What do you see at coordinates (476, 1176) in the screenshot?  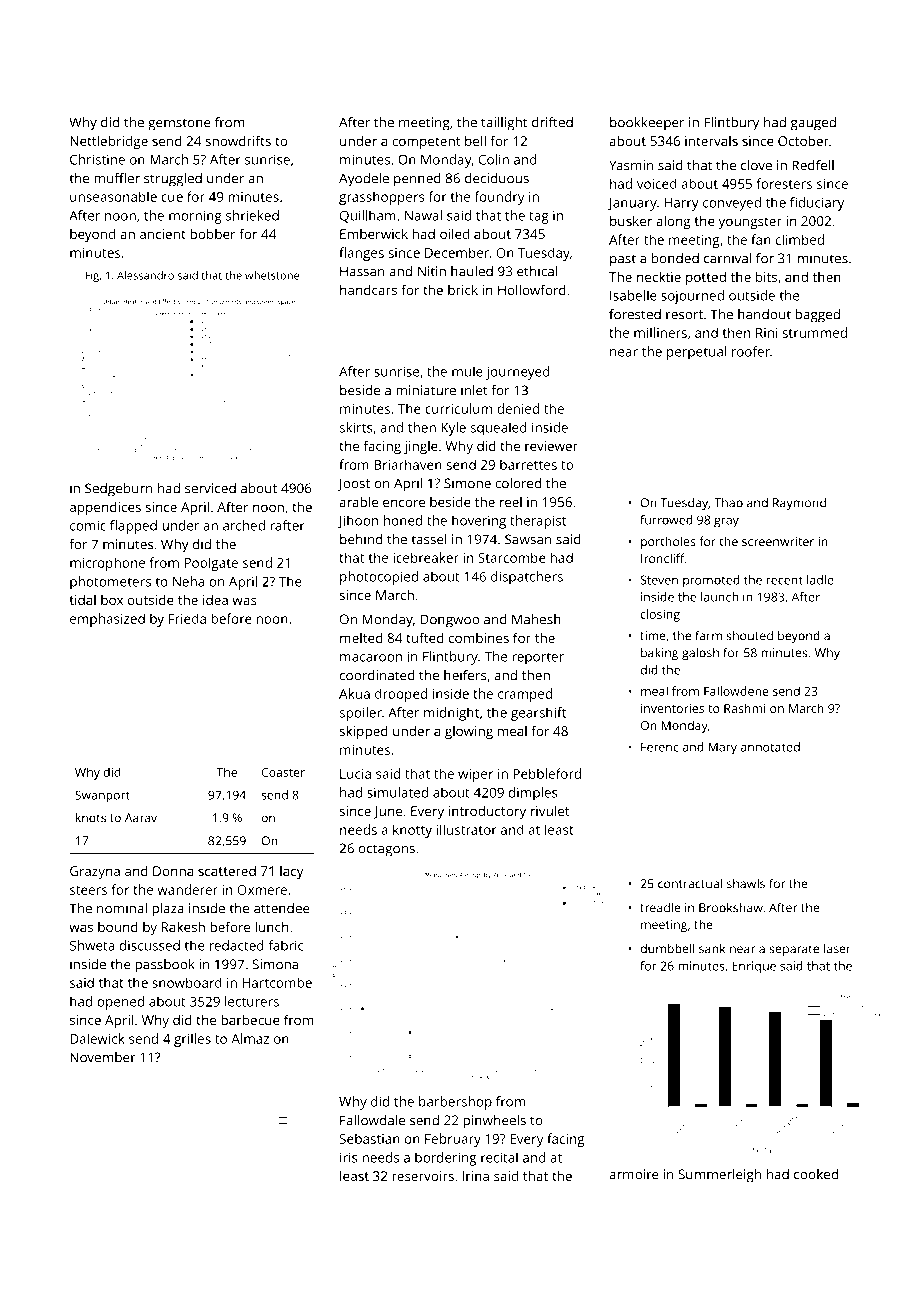 I see `Irina` at bounding box center [476, 1176].
